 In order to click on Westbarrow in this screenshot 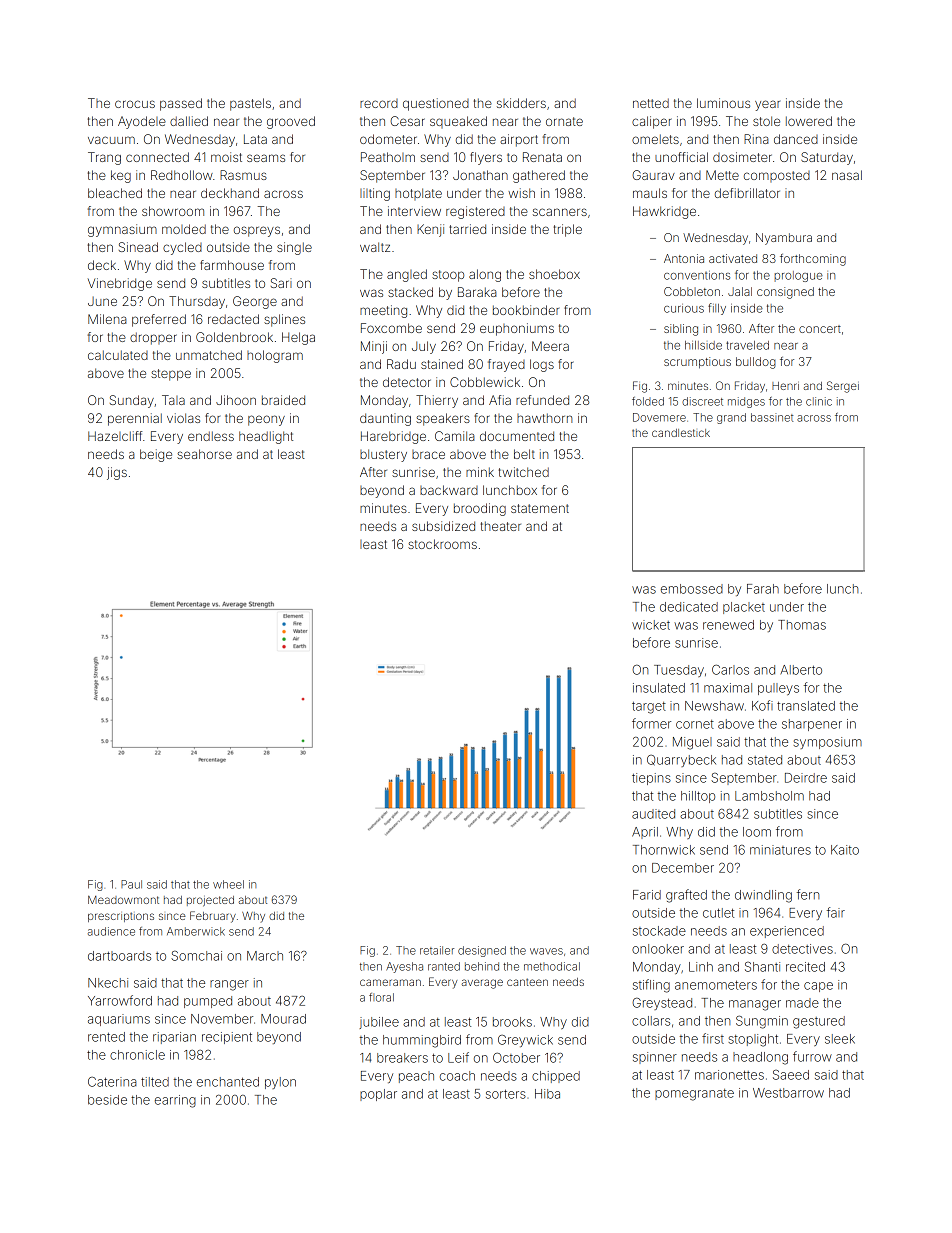, I will do `click(788, 1093)`.
